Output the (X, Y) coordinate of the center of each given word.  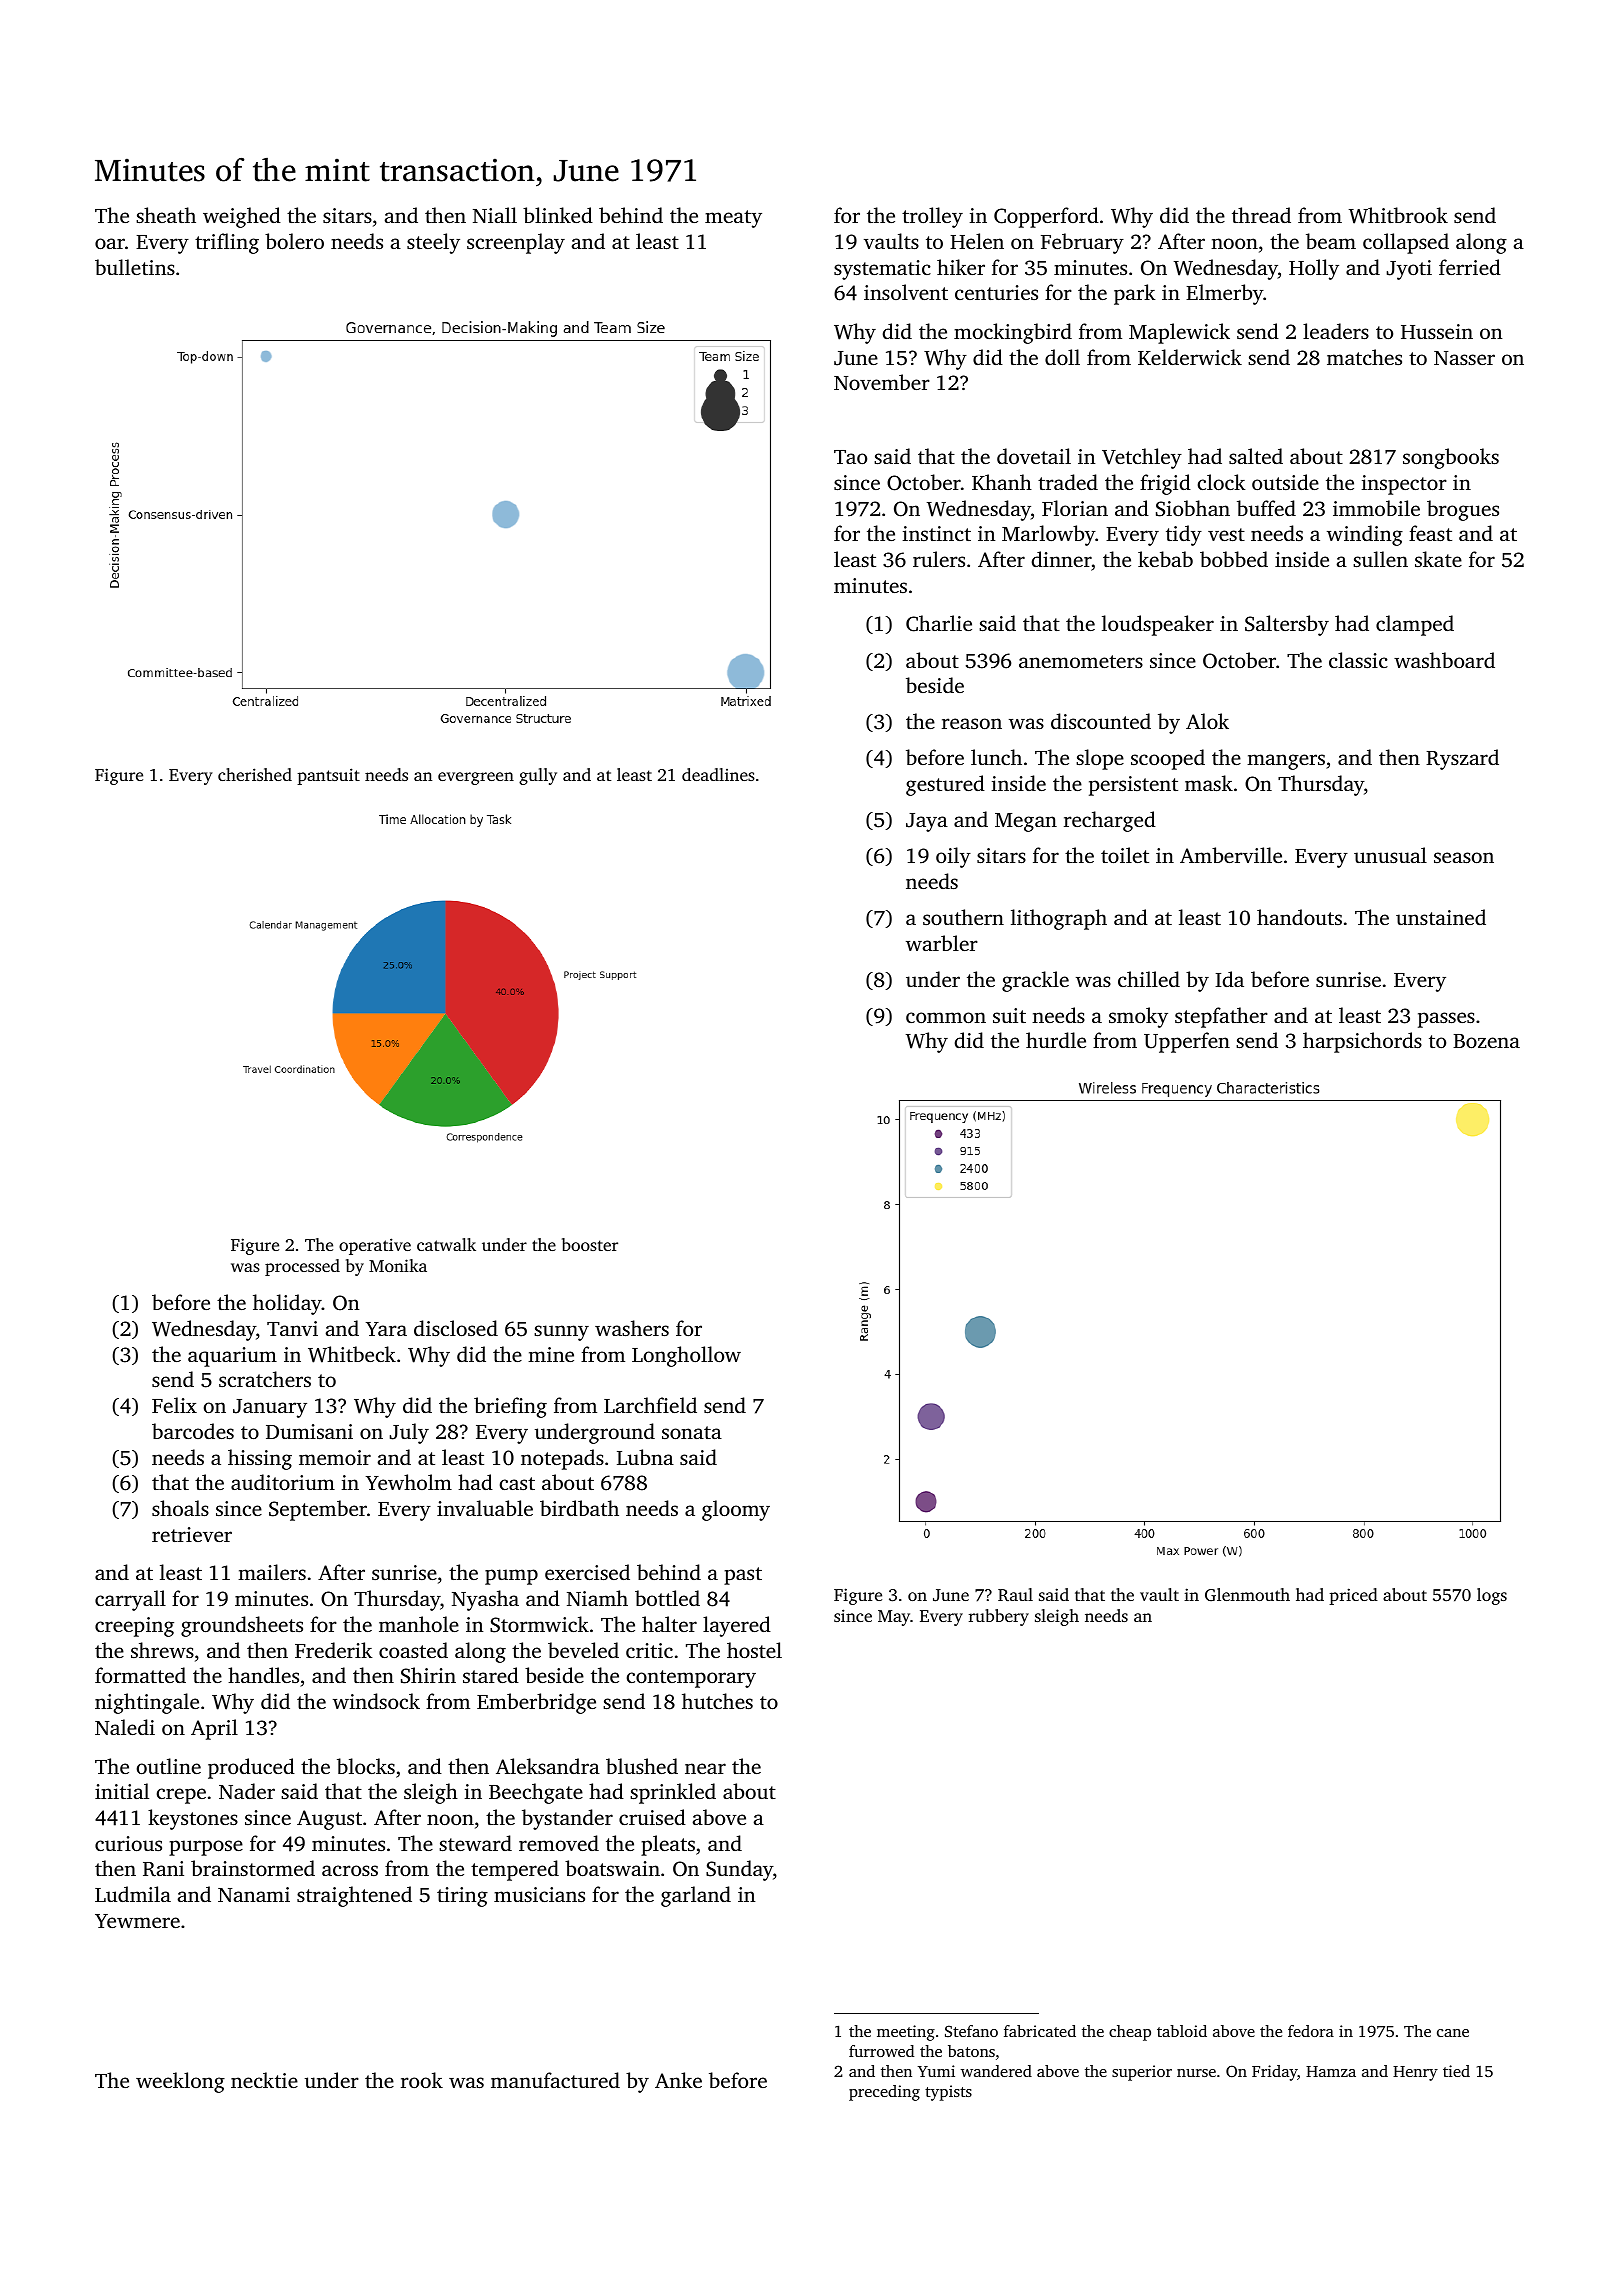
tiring (462, 1897)
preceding (884, 2093)
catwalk (446, 1244)
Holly (1314, 269)
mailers (272, 1572)
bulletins (135, 267)
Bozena (1486, 1041)
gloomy (736, 1510)
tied (1456, 2071)
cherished (255, 774)
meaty (733, 219)
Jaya (927, 822)
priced (1353, 1596)
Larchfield (650, 1405)
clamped (1415, 625)
